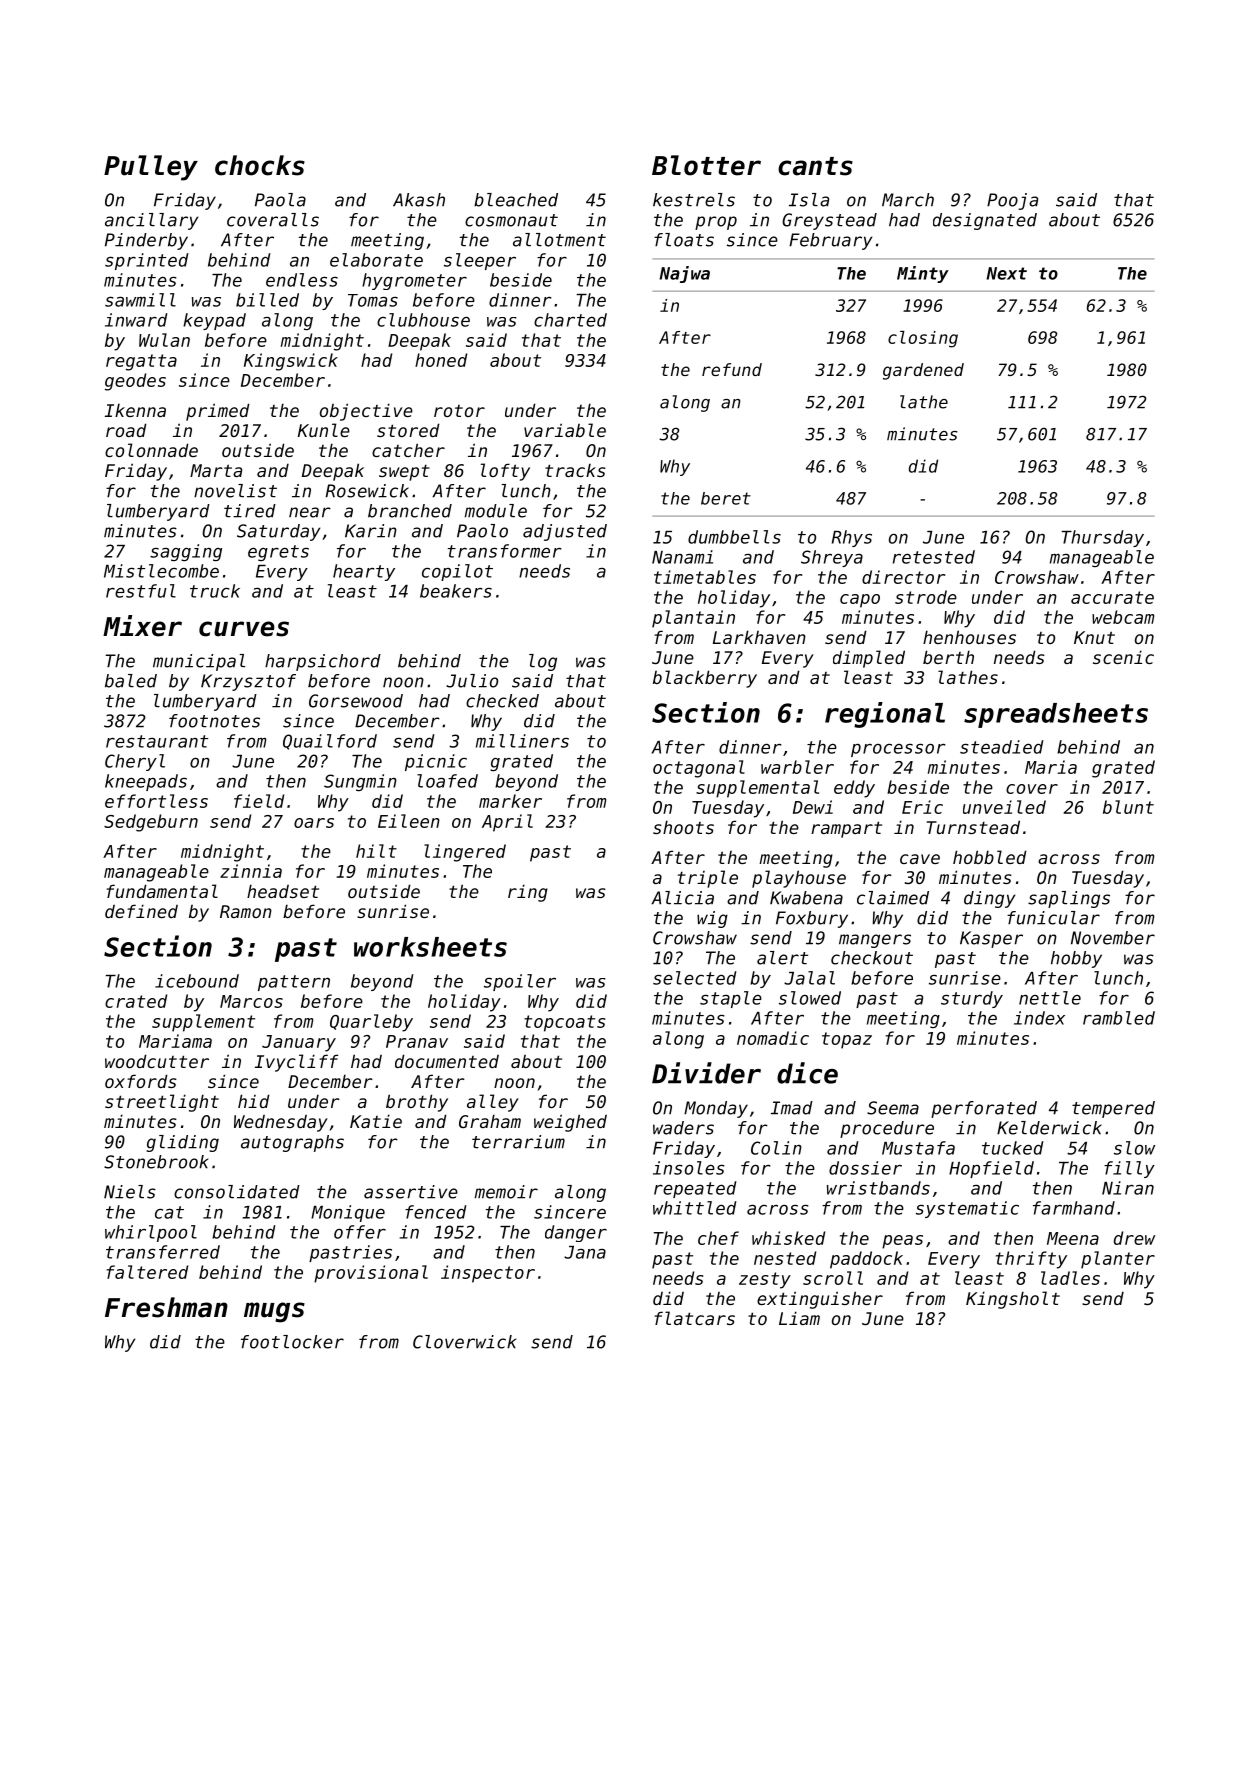  What do you see at coordinates (465, 853) in the screenshot?
I see `lingered` at bounding box center [465, 853].
